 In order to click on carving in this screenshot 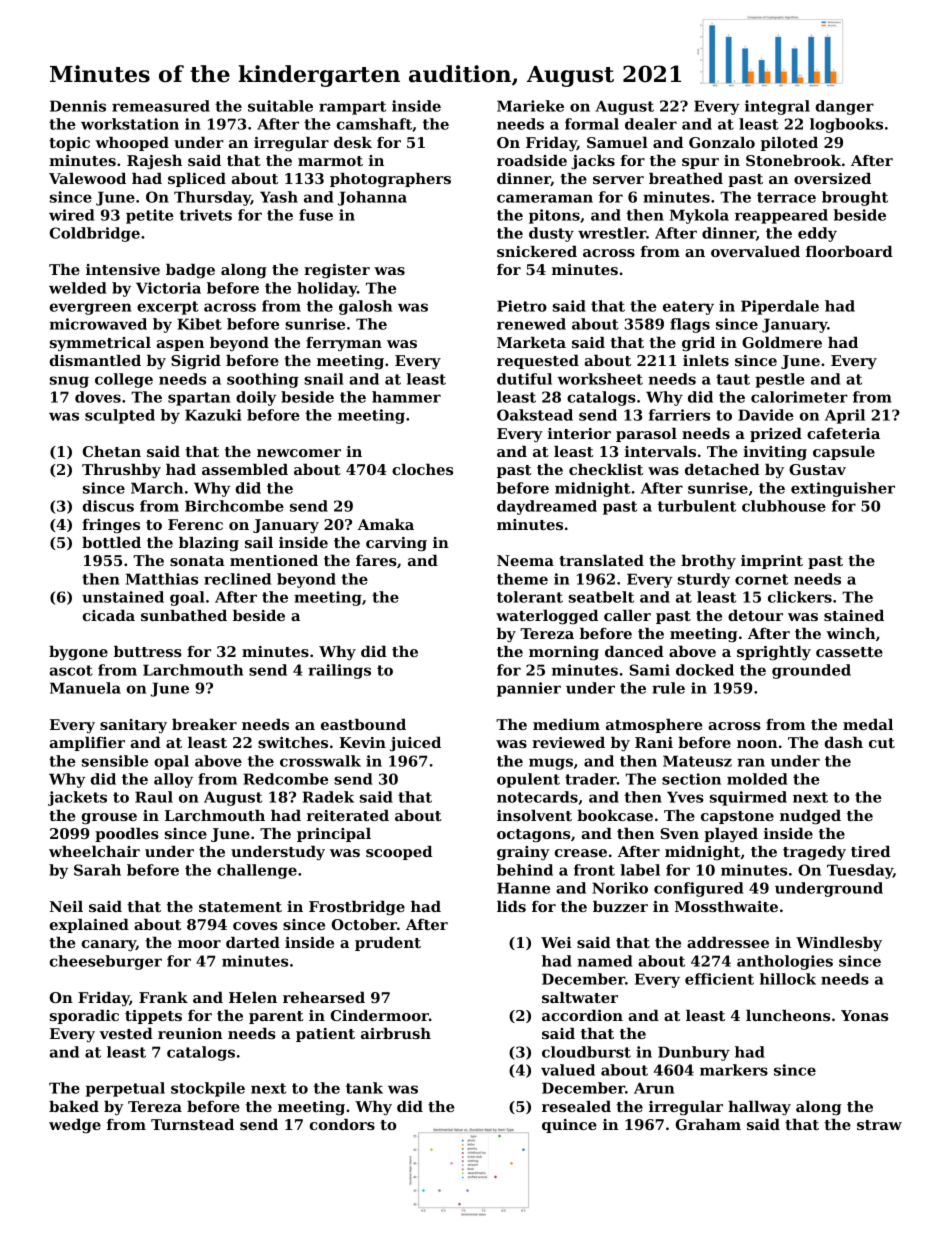, I will do `click(396, 544)`.
